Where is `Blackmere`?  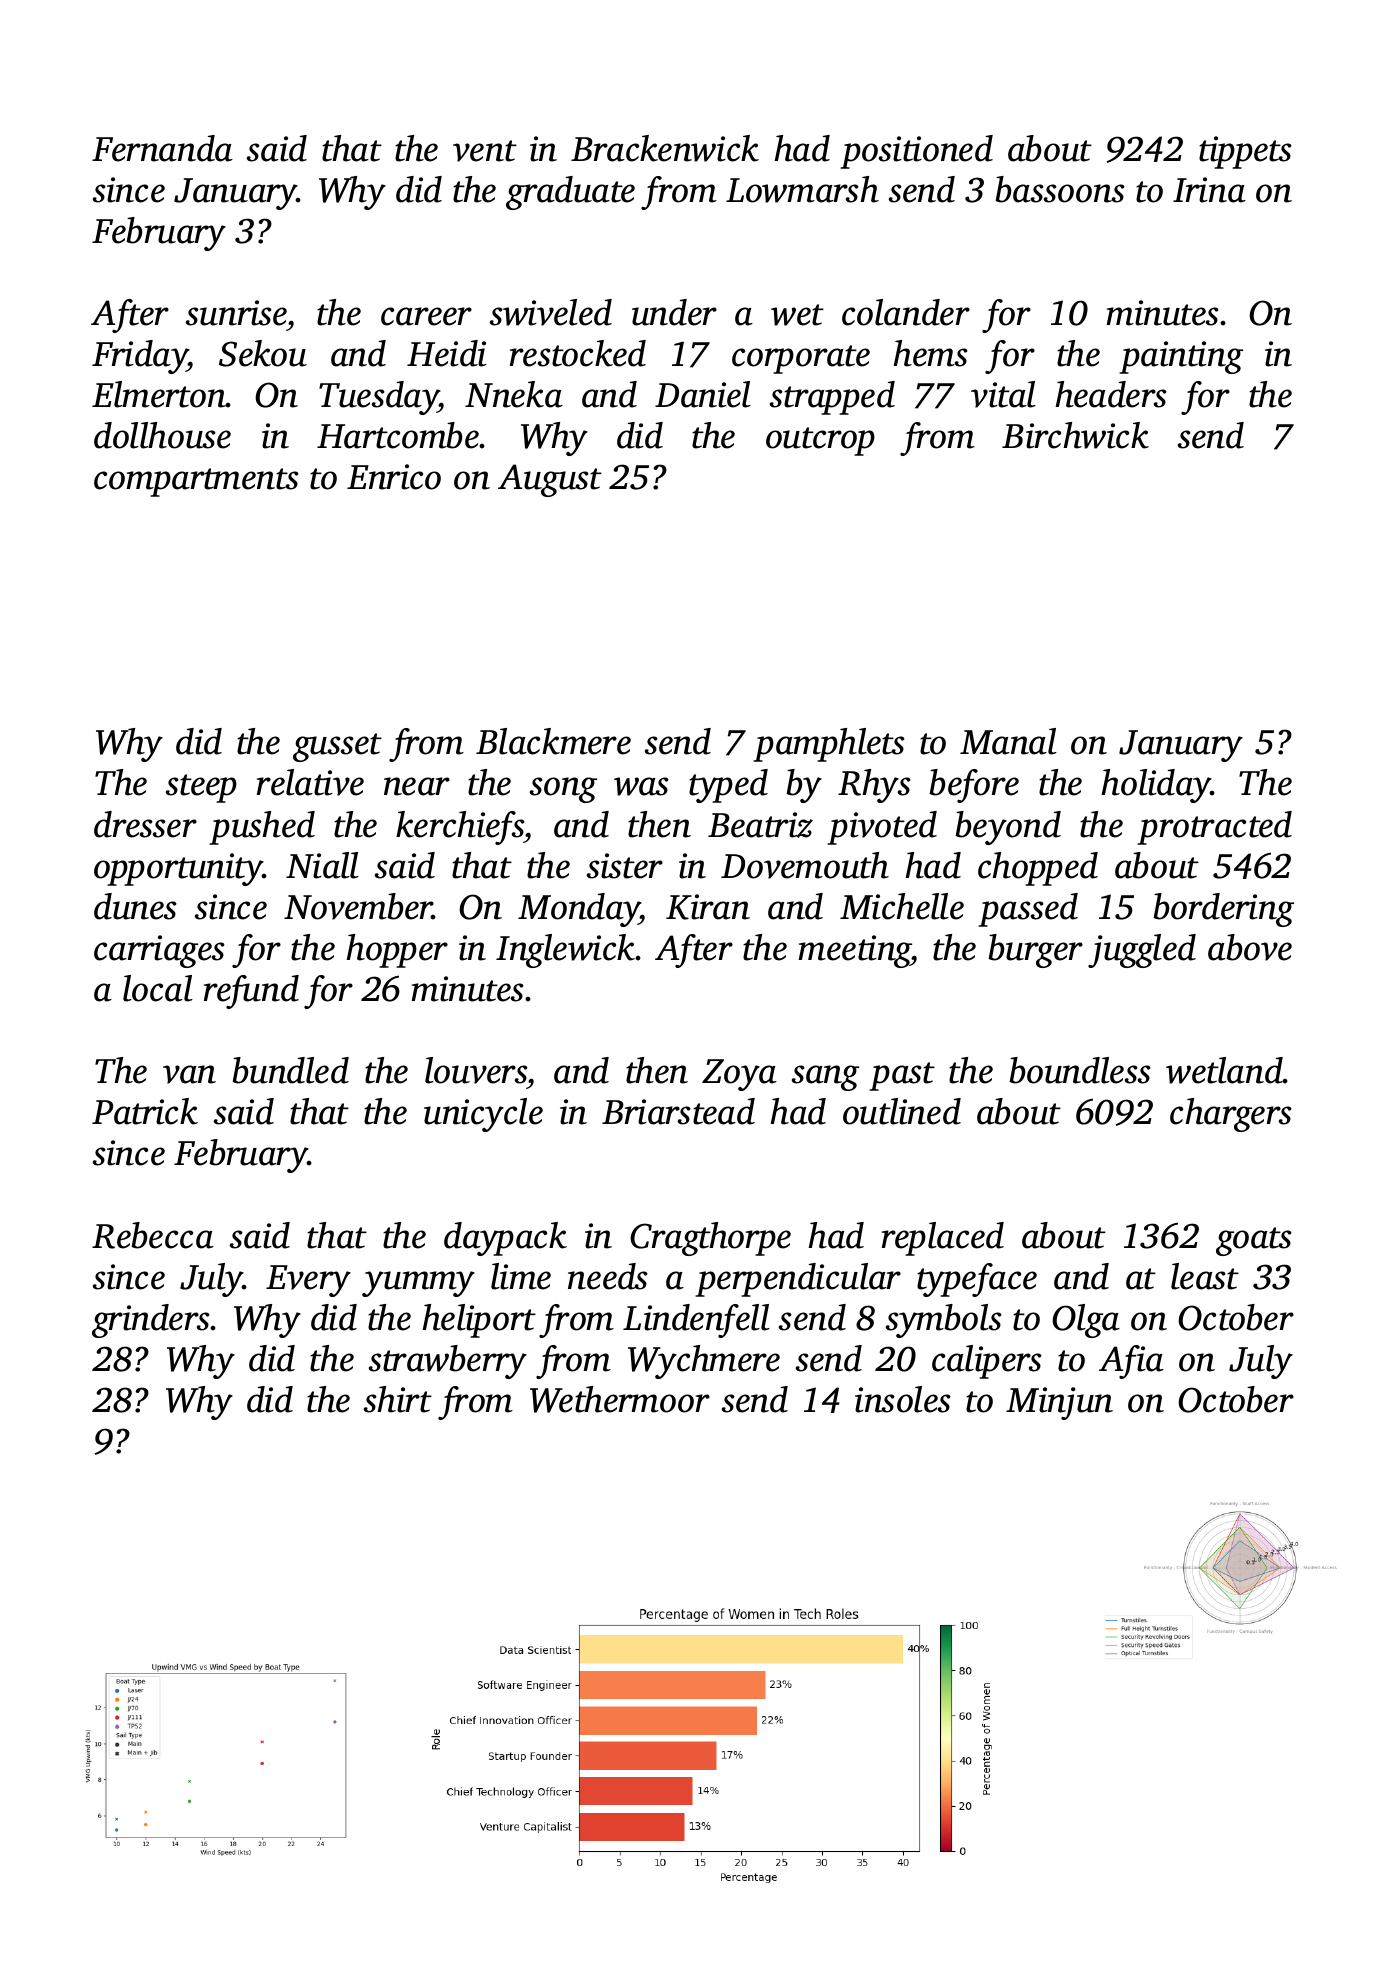
Blackmere is located at coordinates (553, 741).
